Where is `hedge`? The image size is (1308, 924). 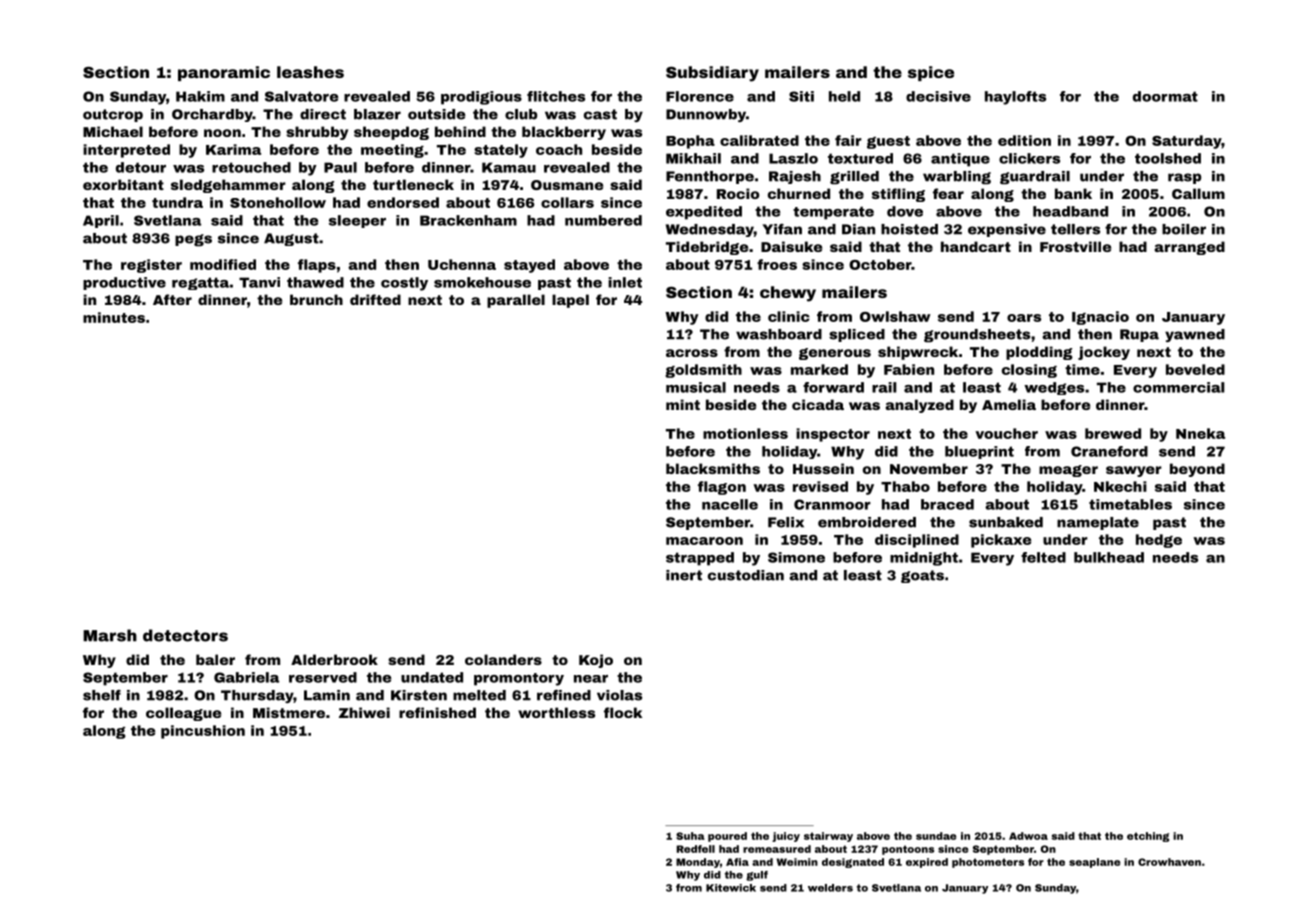
hedge is located at coordinates (1159, 541).
